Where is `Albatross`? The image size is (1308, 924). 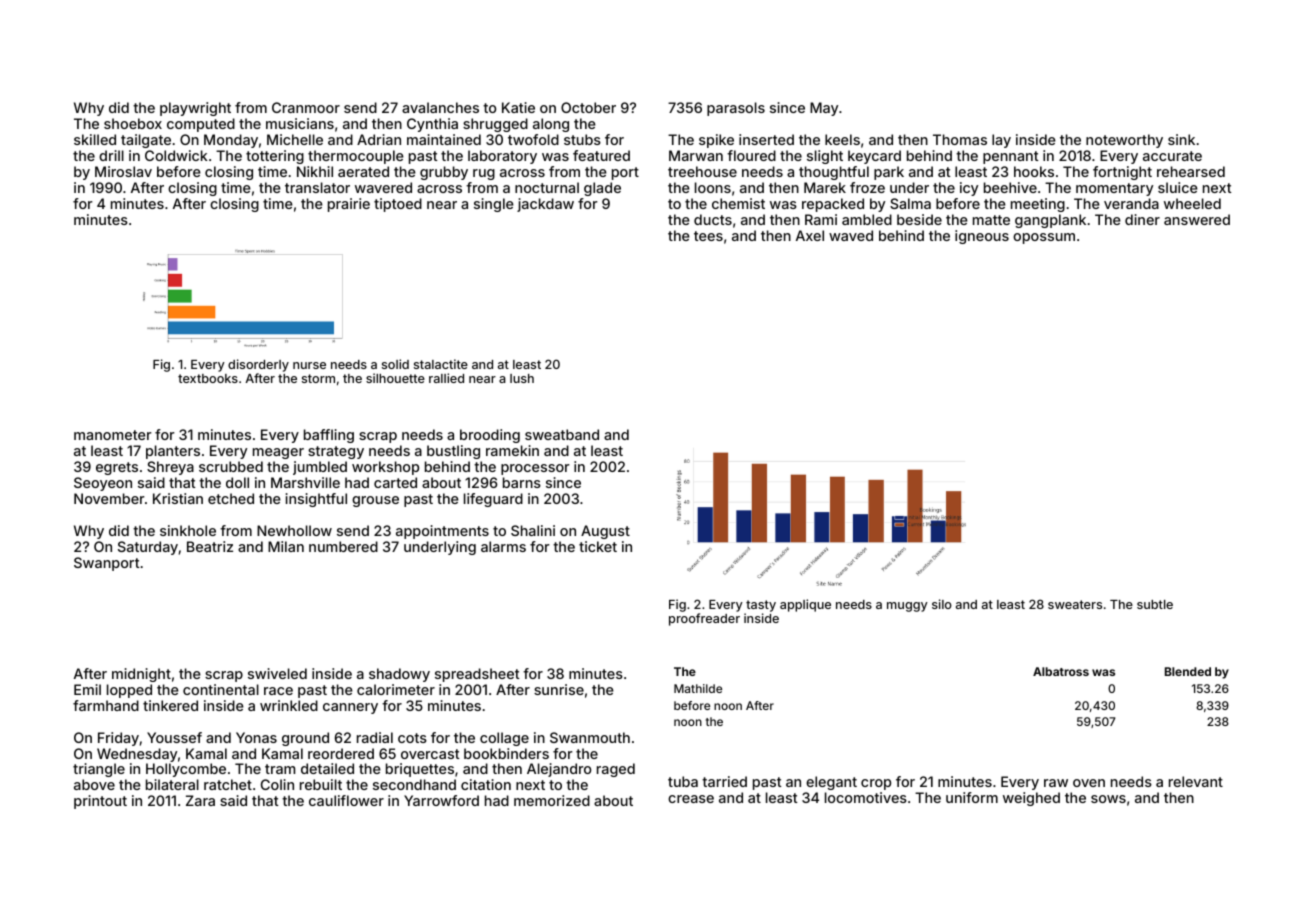 Albatross is located at coordinates (1061, 671).
